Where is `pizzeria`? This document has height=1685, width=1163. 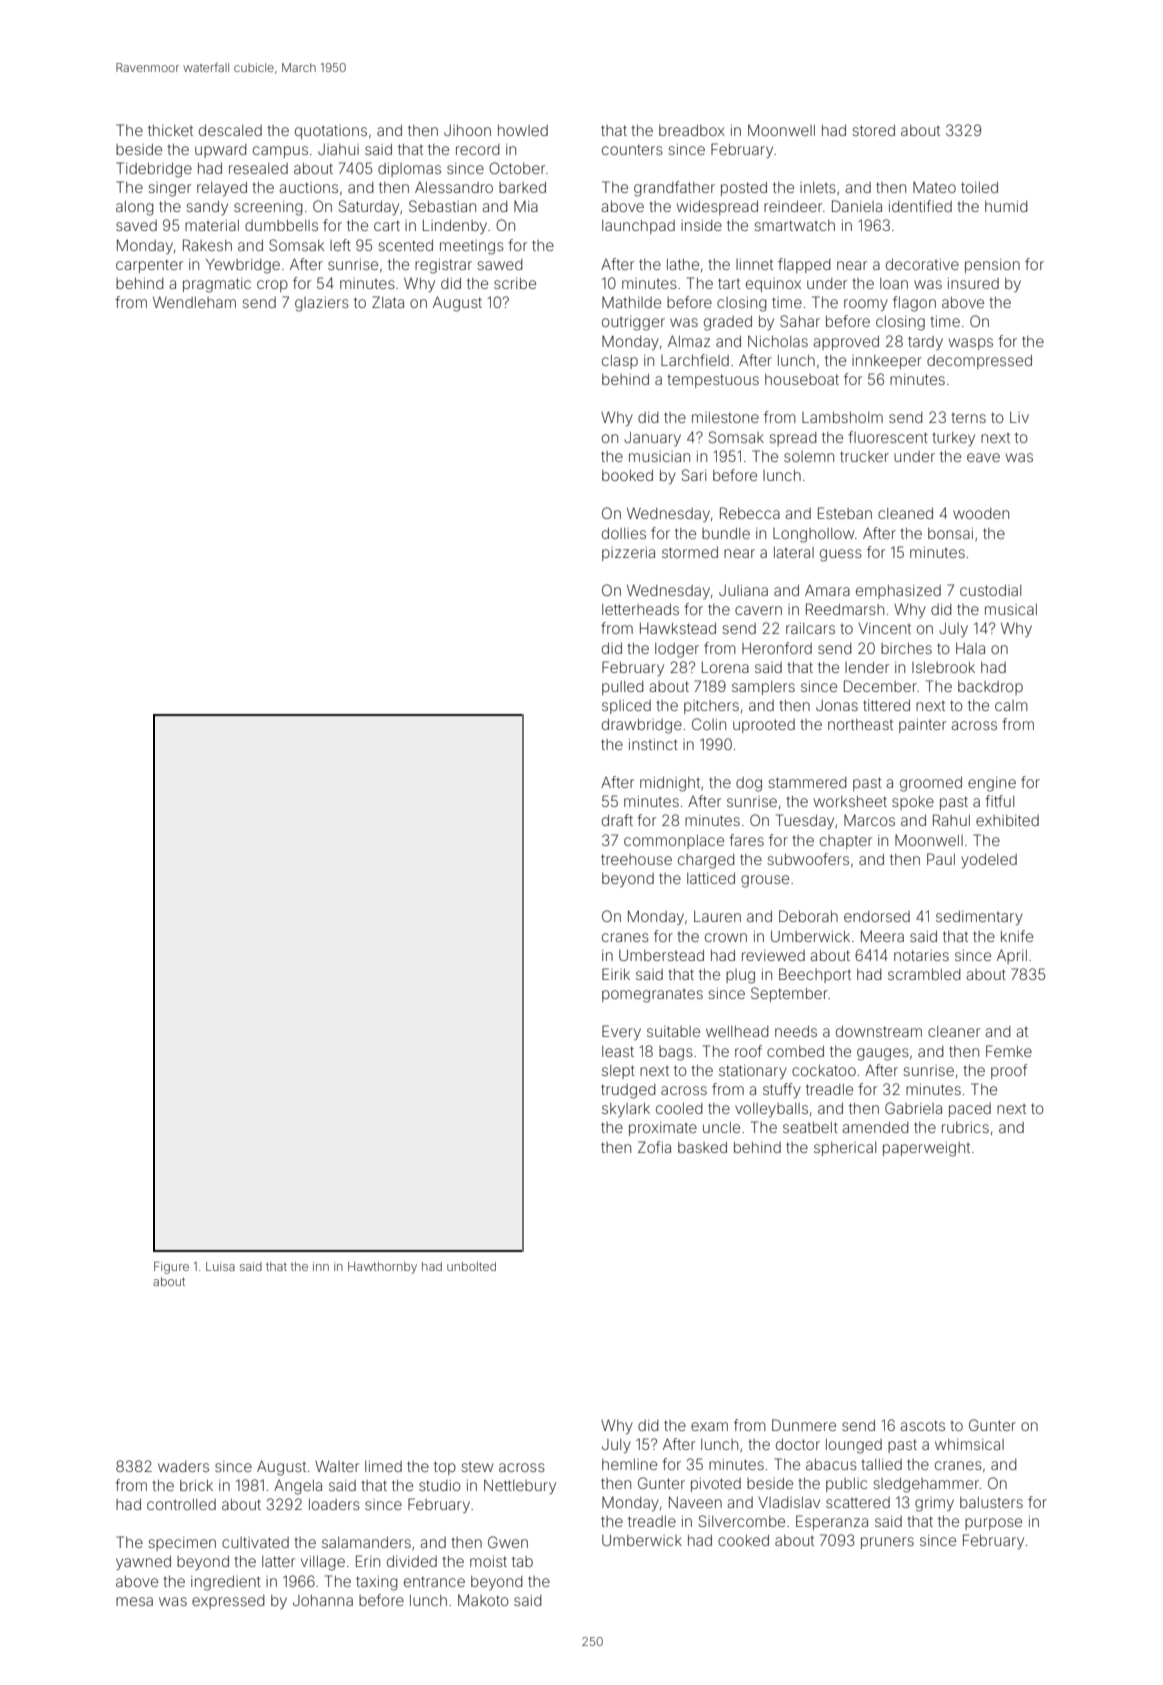
pizzeria is located at coordinates (628, 554).
